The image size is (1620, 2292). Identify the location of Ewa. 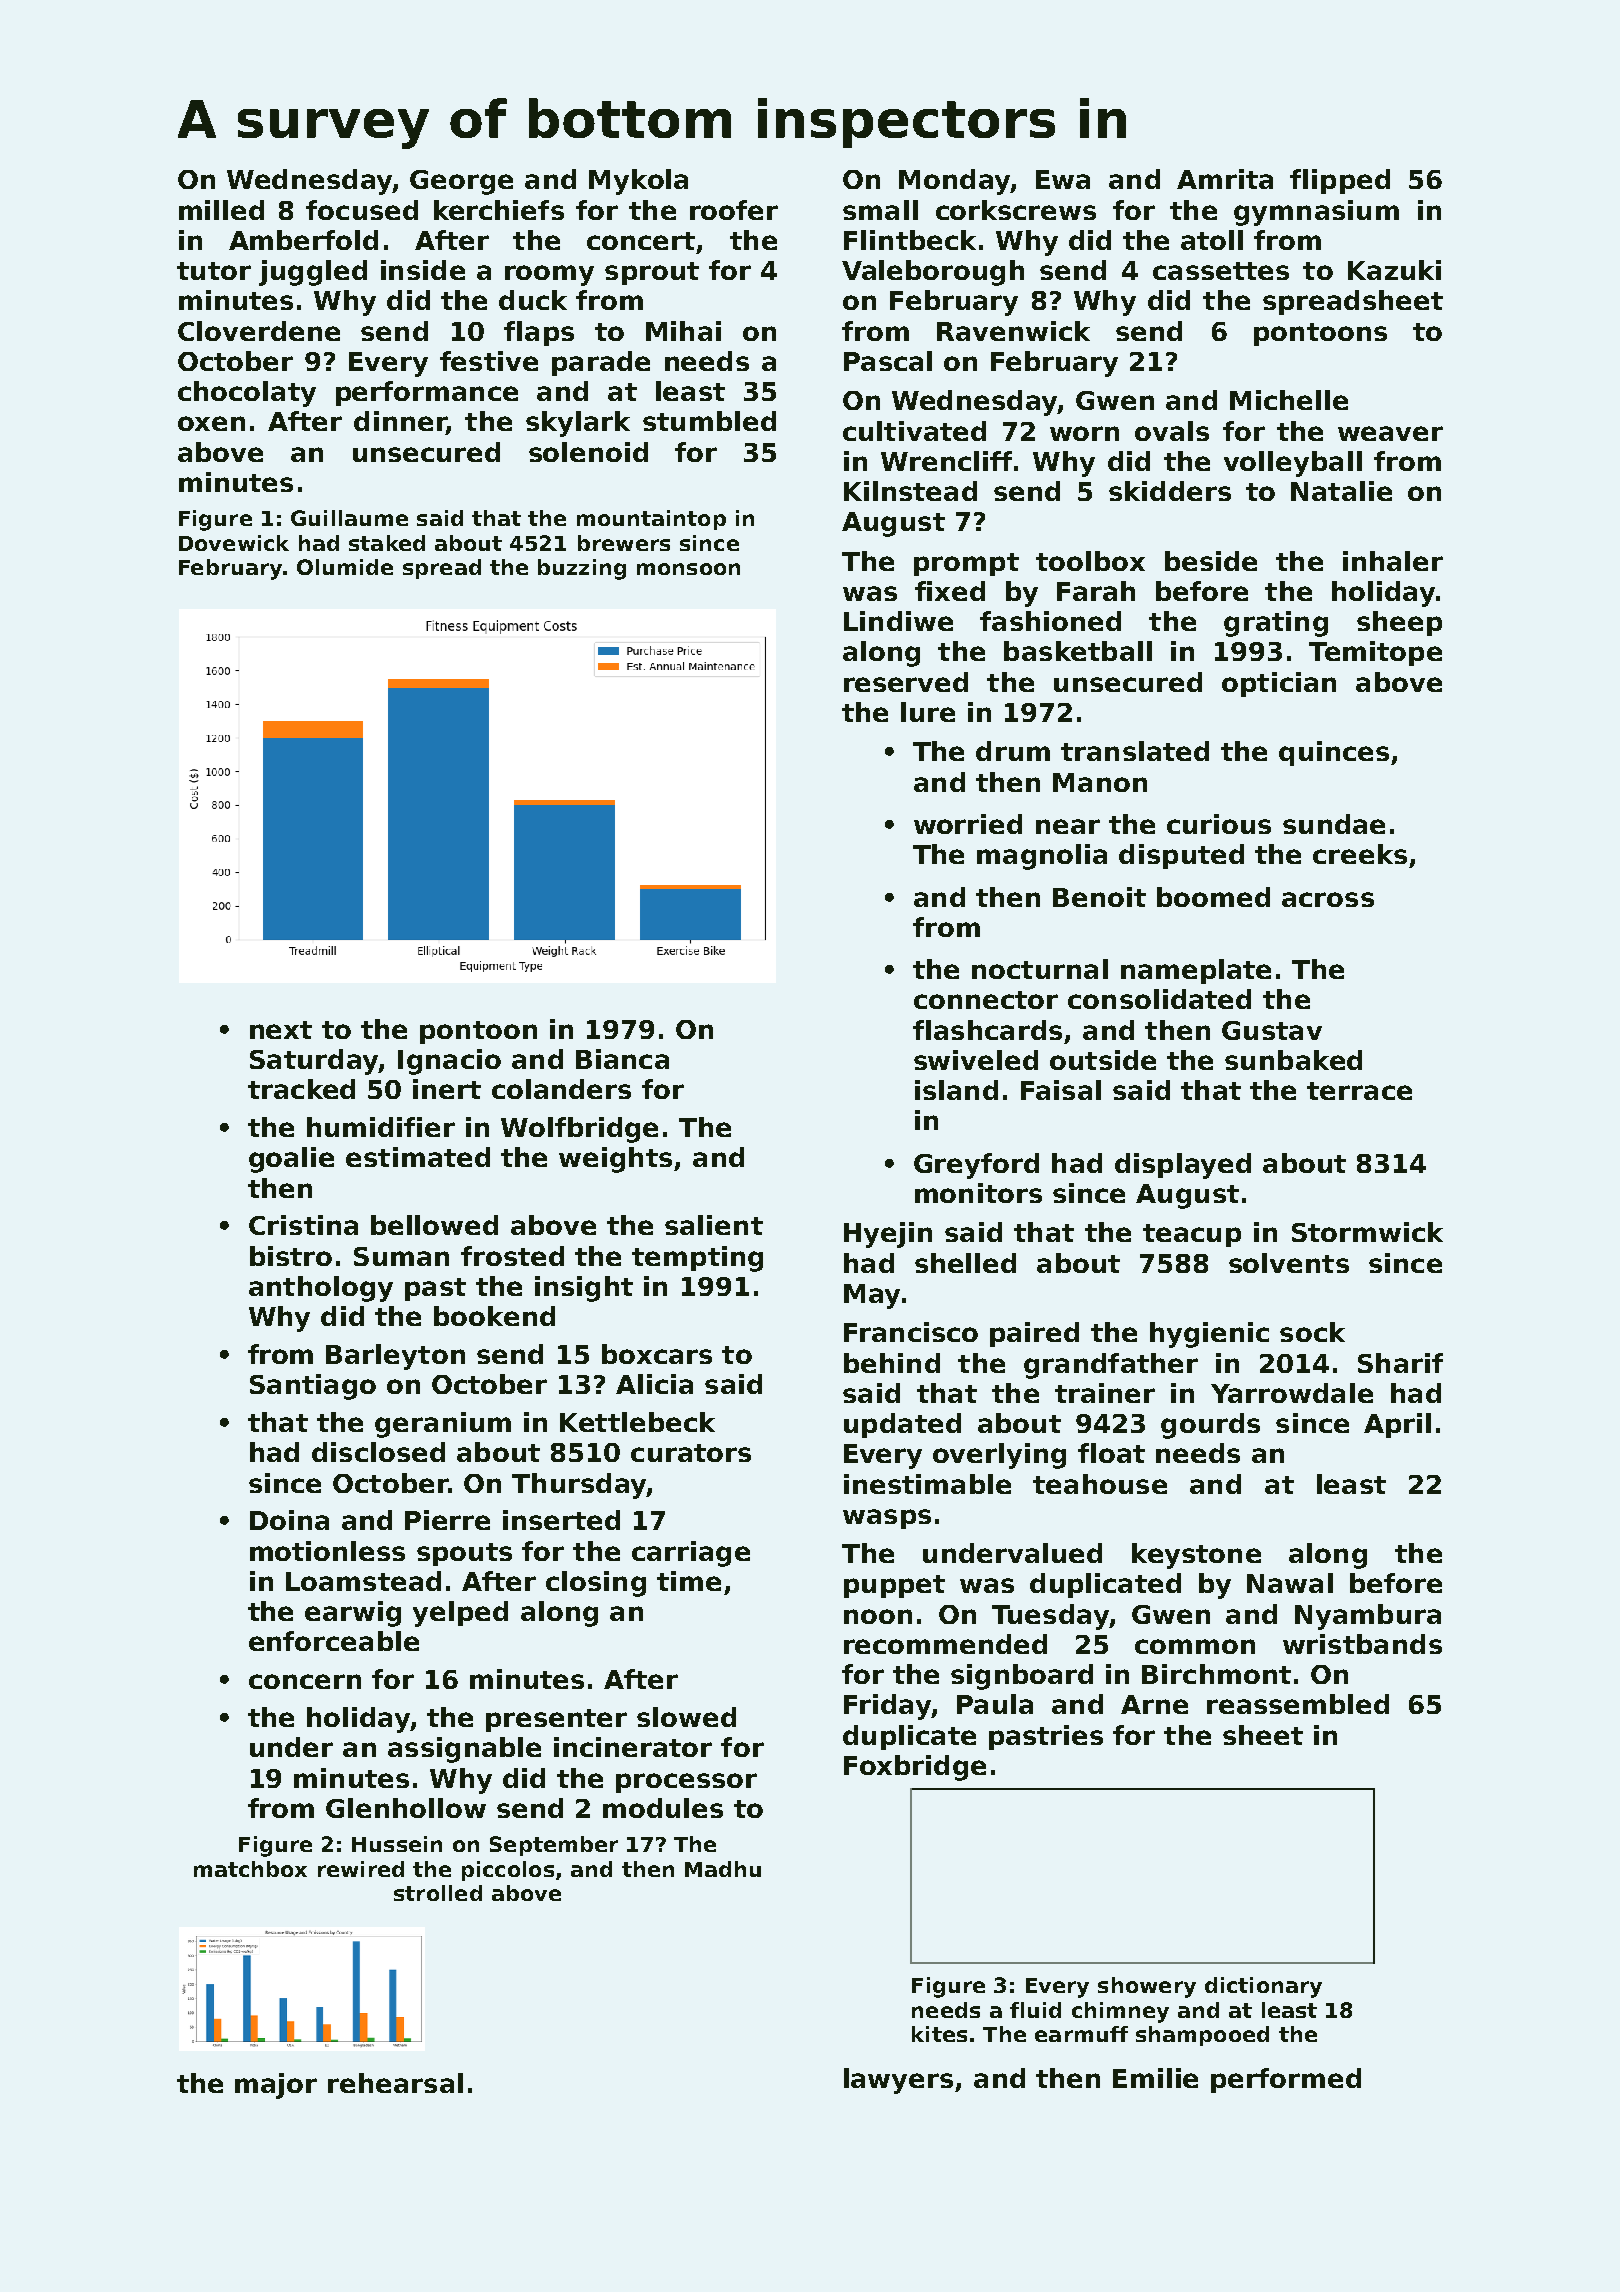
(1063, 179).
